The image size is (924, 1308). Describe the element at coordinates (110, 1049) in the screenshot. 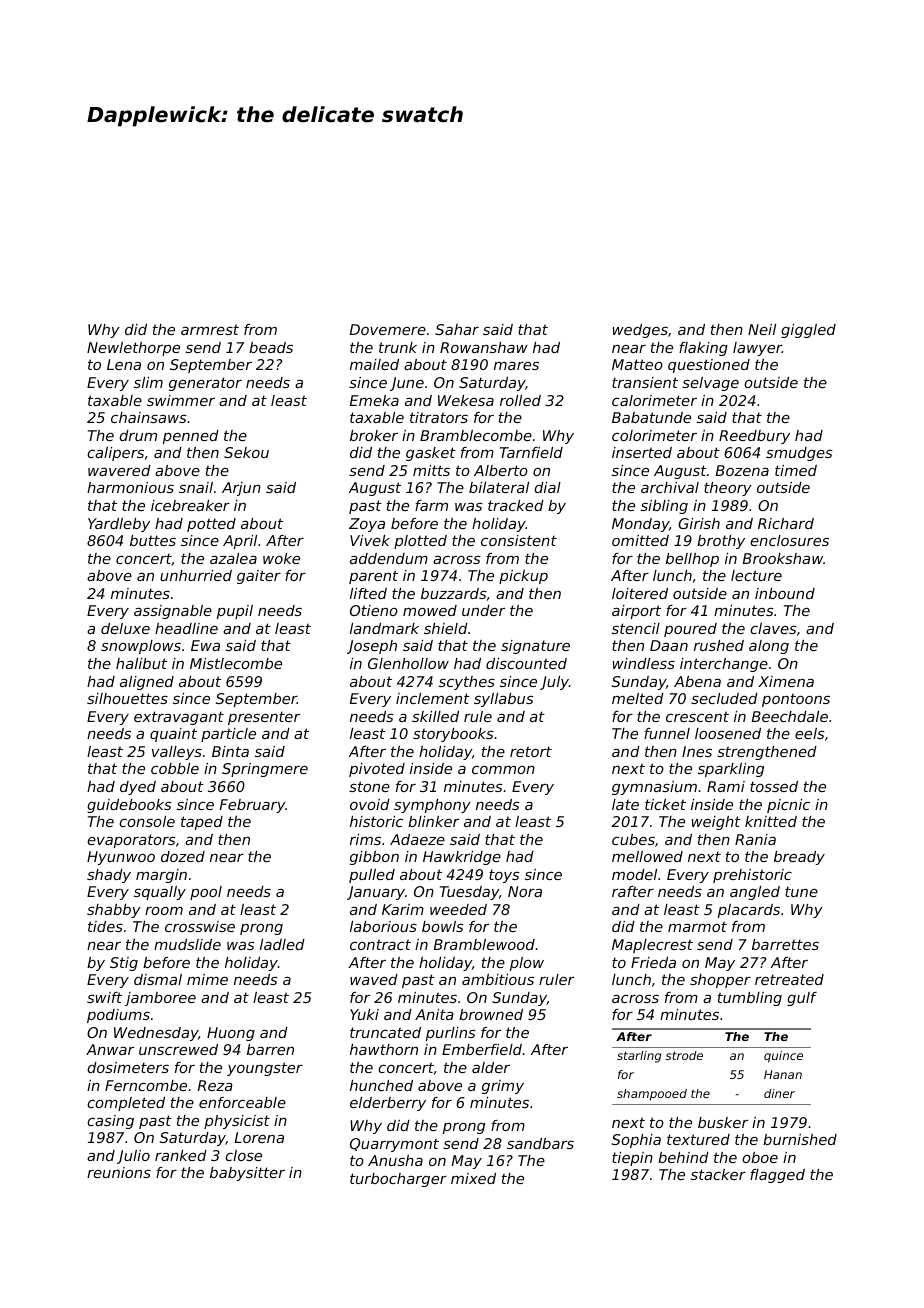

I see `Anwar` at that location.
